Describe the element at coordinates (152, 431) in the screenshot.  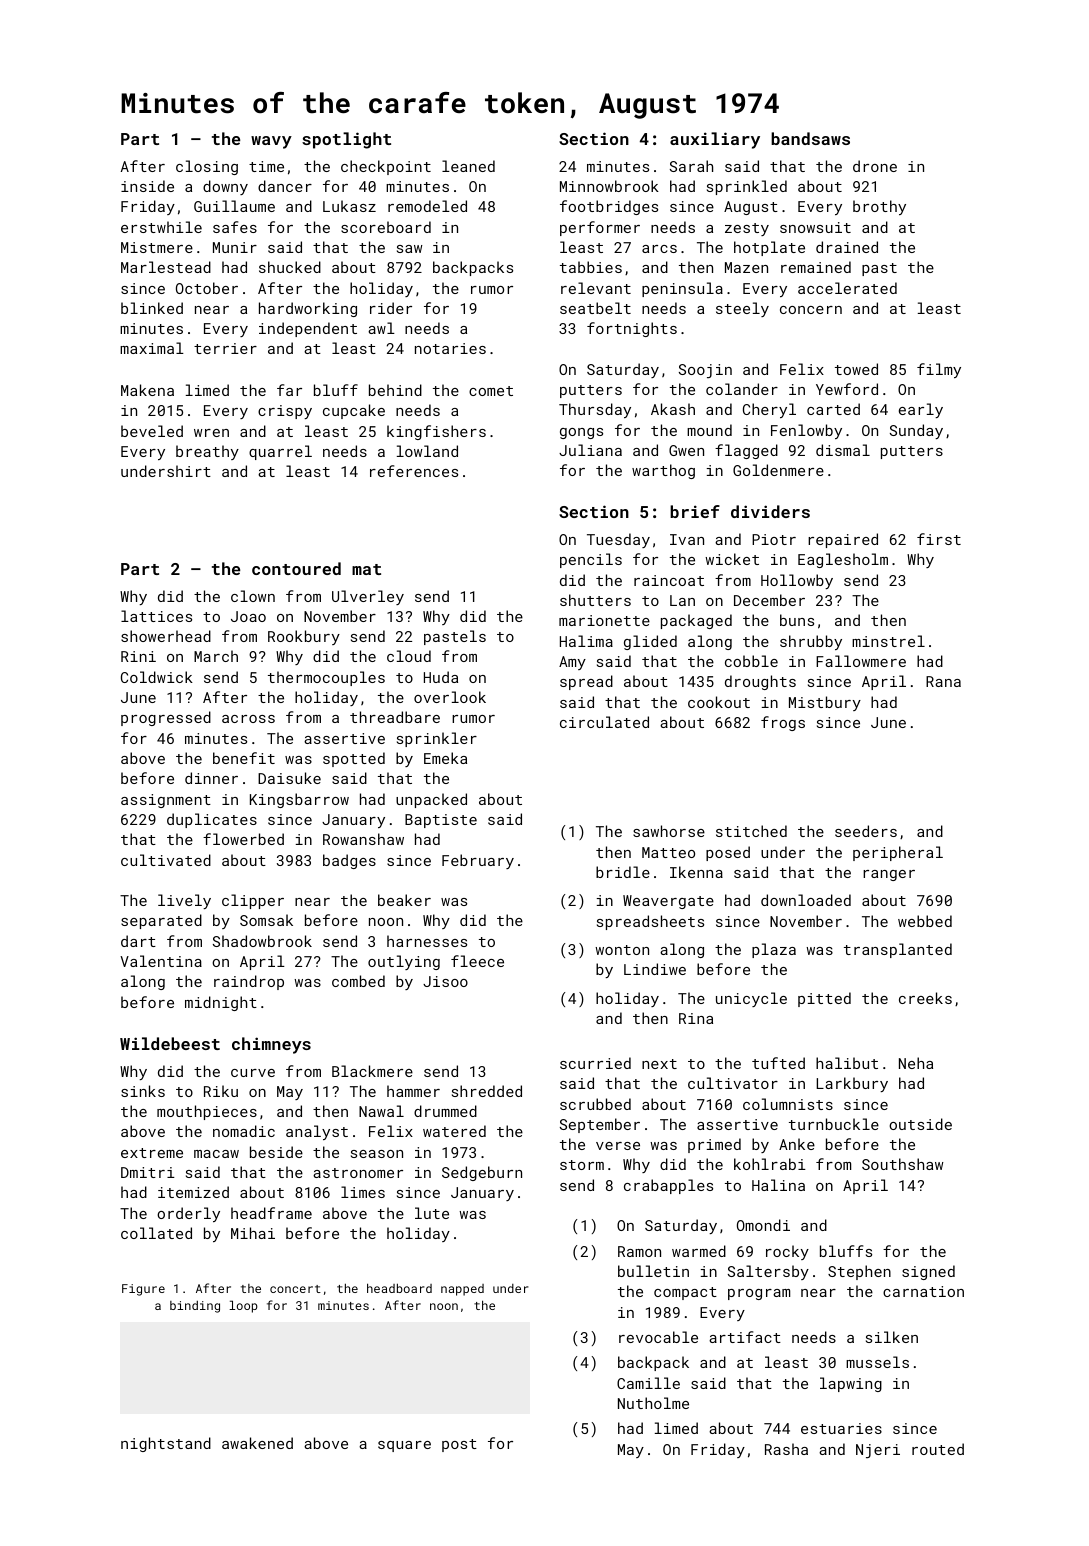
I see `beveled` at that location.
